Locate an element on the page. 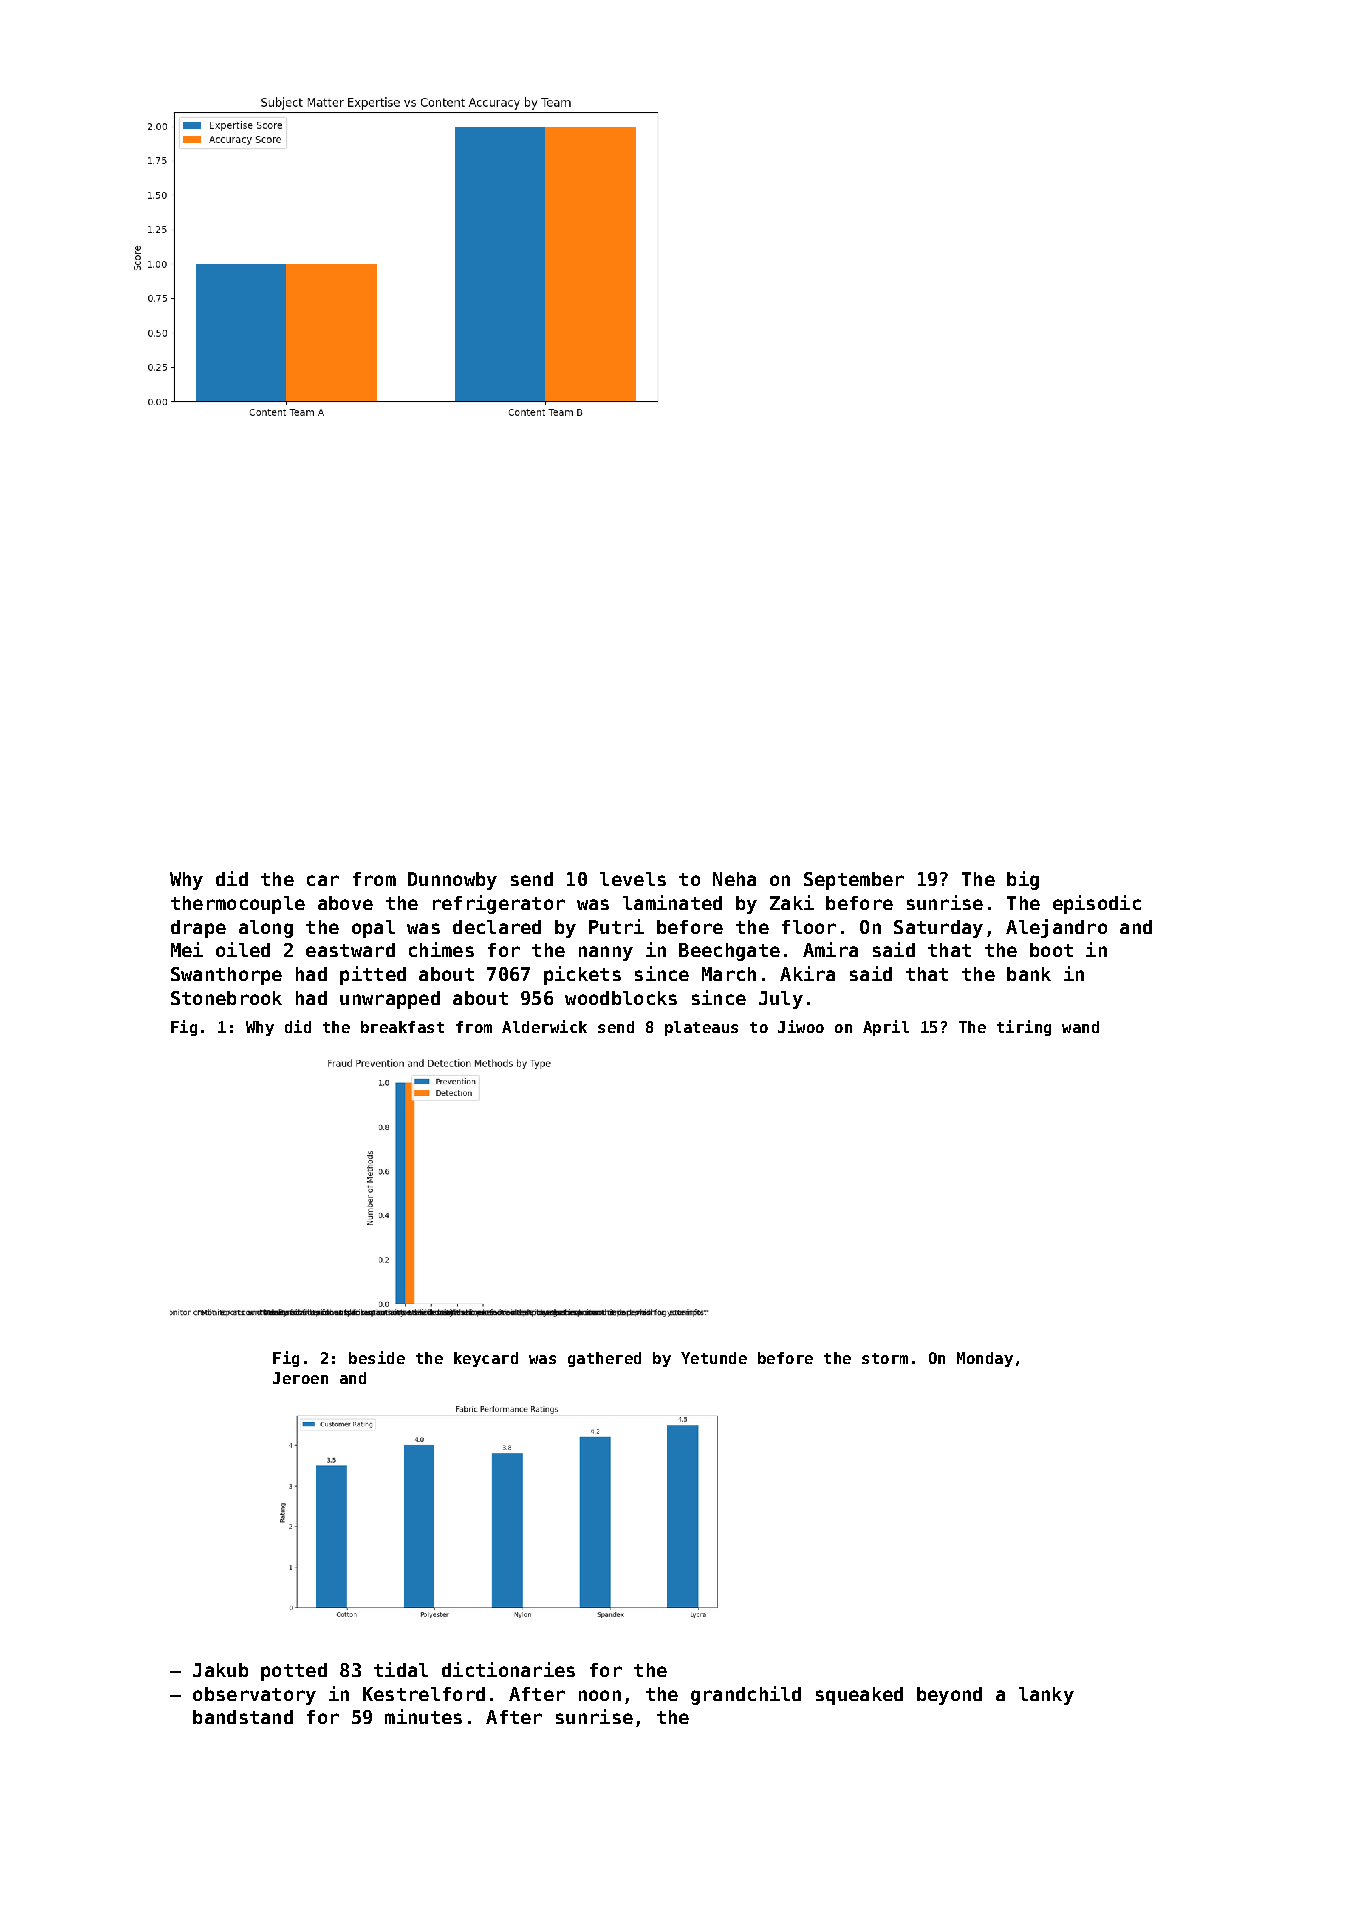  lanky is located at coordinates (1046, 1696).
